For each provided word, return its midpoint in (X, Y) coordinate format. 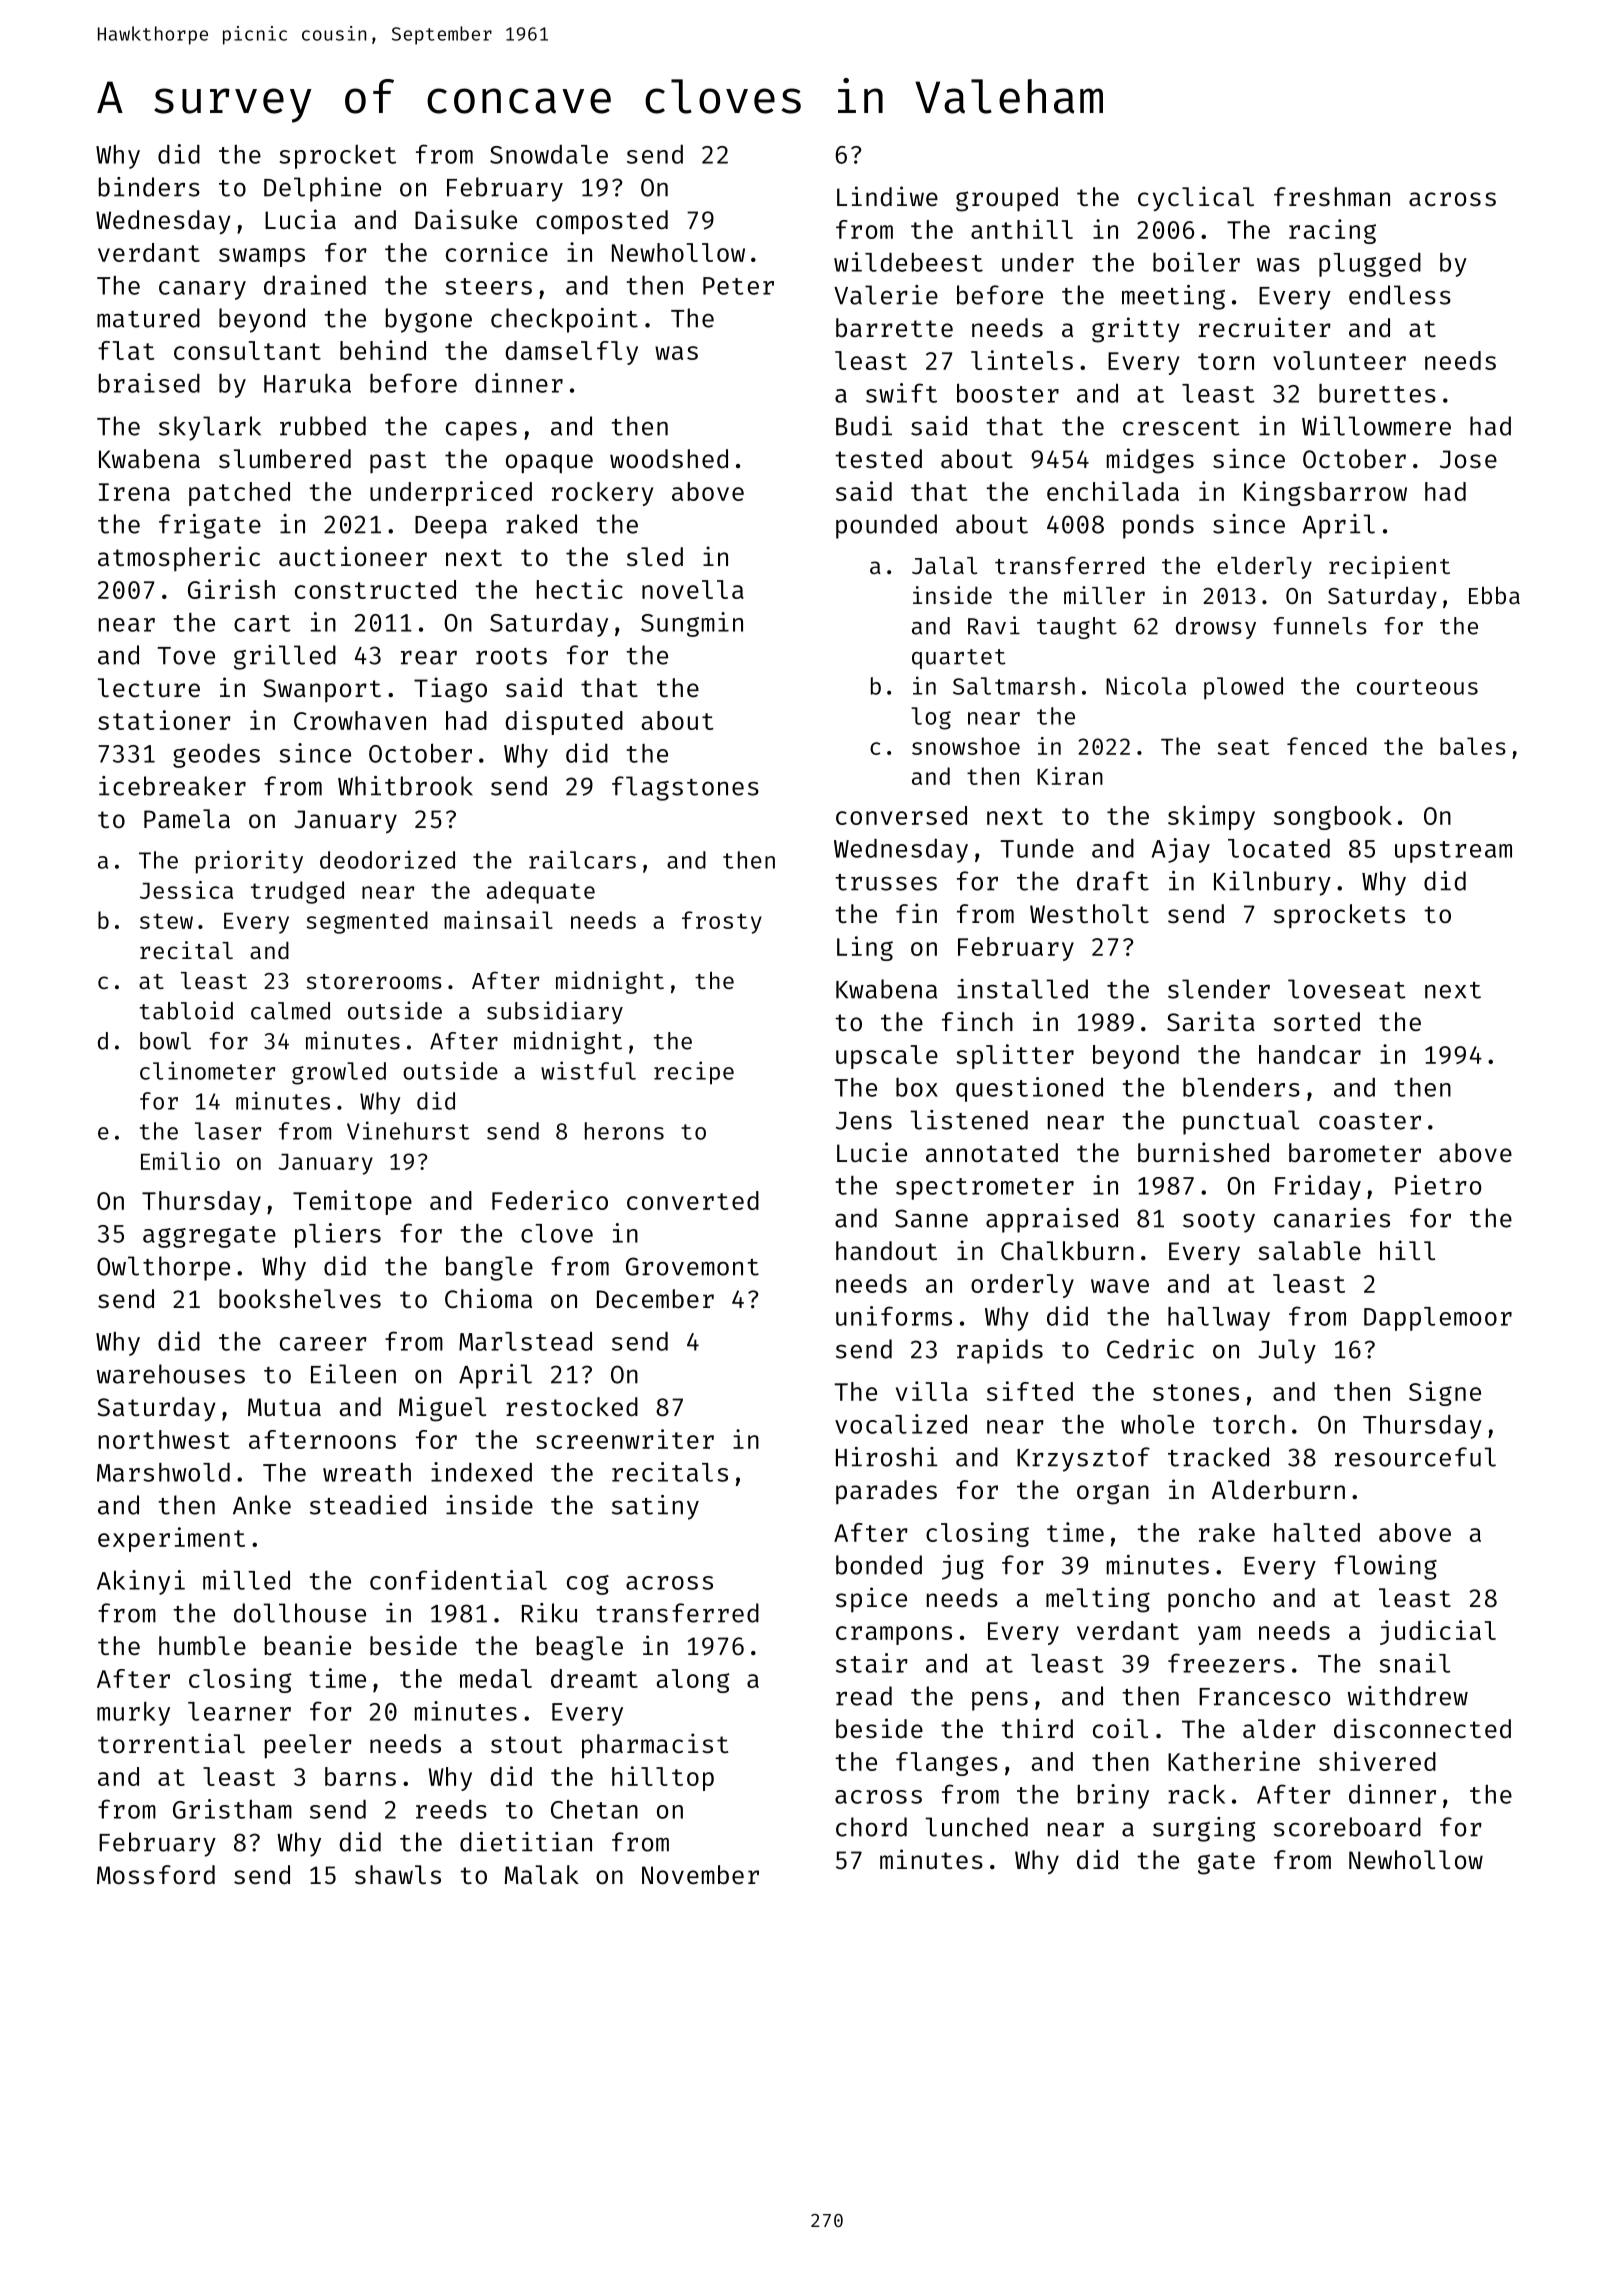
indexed (481, 1472)
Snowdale (549, 154)
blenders (1241, 1087)
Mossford (156, 1875)
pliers (338, 1235)
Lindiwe (887, 196)
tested (878, 459)
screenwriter (625, 1439)
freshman (1332, 197)
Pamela (187, 819)
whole (1157, 1424)
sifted (1030, 1391)
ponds (1158, 526)
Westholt (1089, 914)
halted (1317, 1532)
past (398, 462)
